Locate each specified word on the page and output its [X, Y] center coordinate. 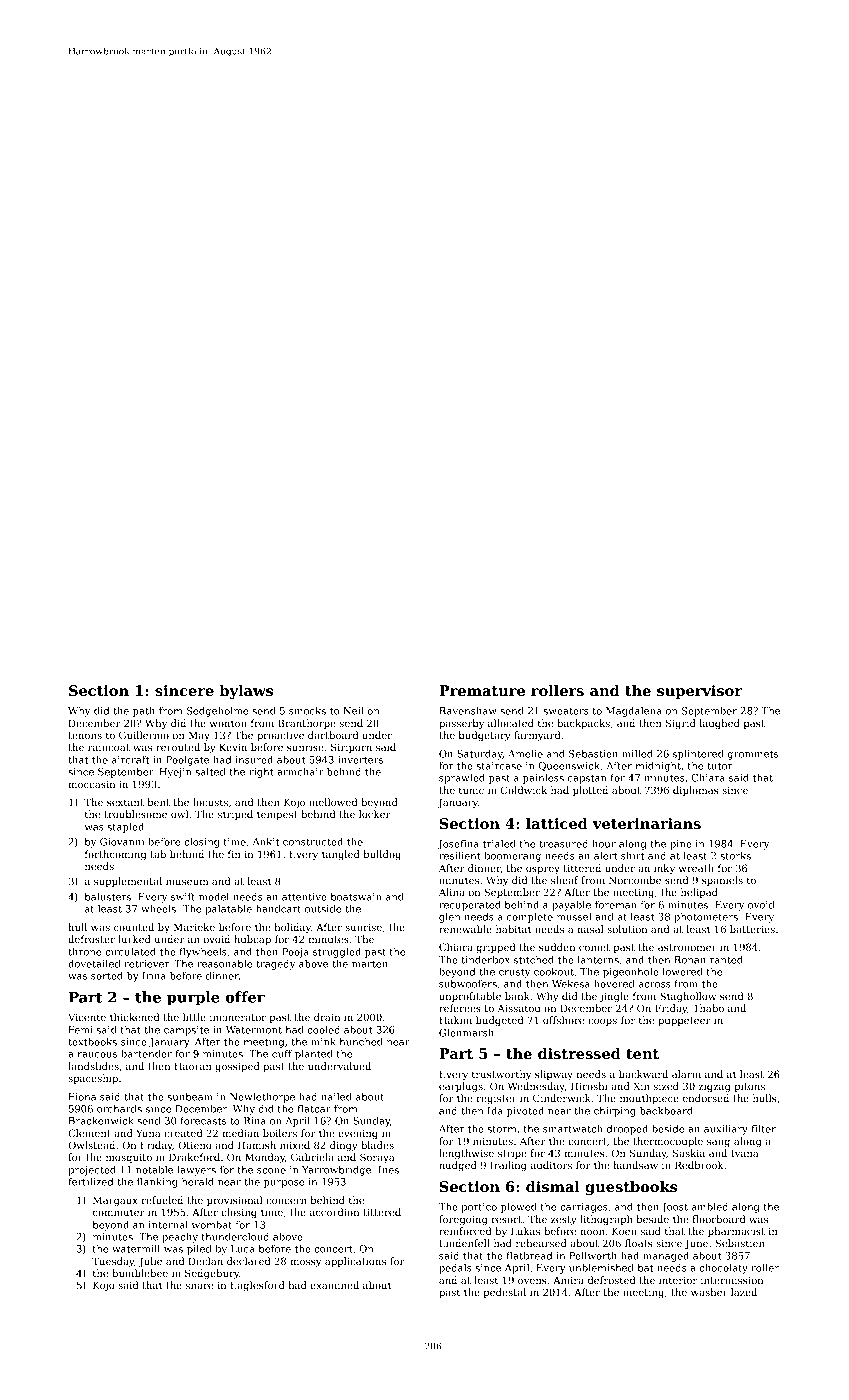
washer [709, 1292]
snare [199, 1286]
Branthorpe [307, 724]
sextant [125, 802]
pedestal [505, 1293]
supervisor [699, 692]
